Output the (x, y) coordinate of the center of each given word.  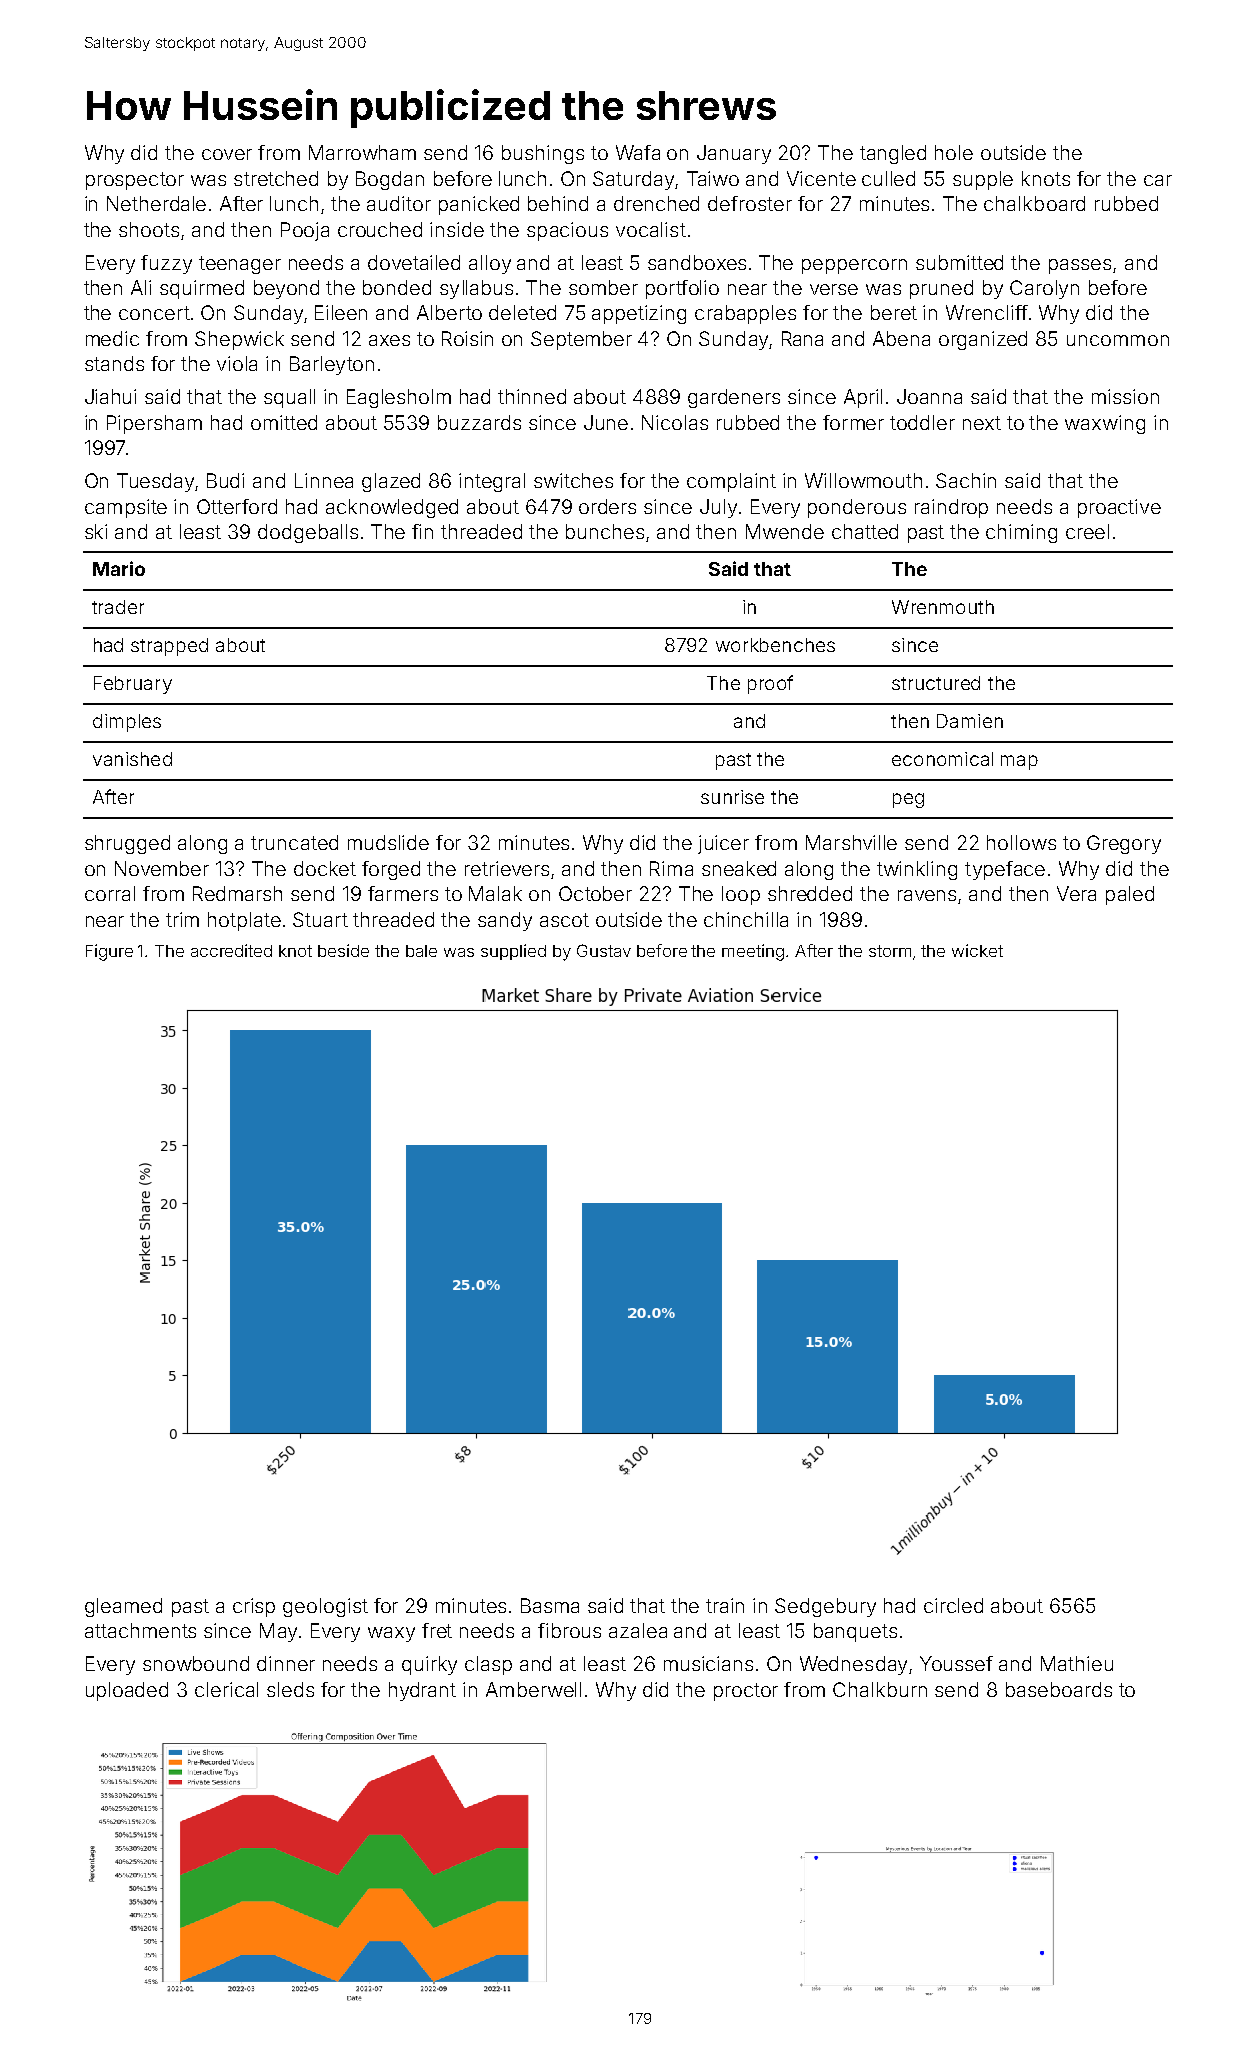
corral (110, 893)
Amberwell (533, 1689)
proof (770, 684)
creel (1087, 531)
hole (954, 152)
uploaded (127, 1691)
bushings (543, 154)
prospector (135, 181)
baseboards (1059, 1689)
